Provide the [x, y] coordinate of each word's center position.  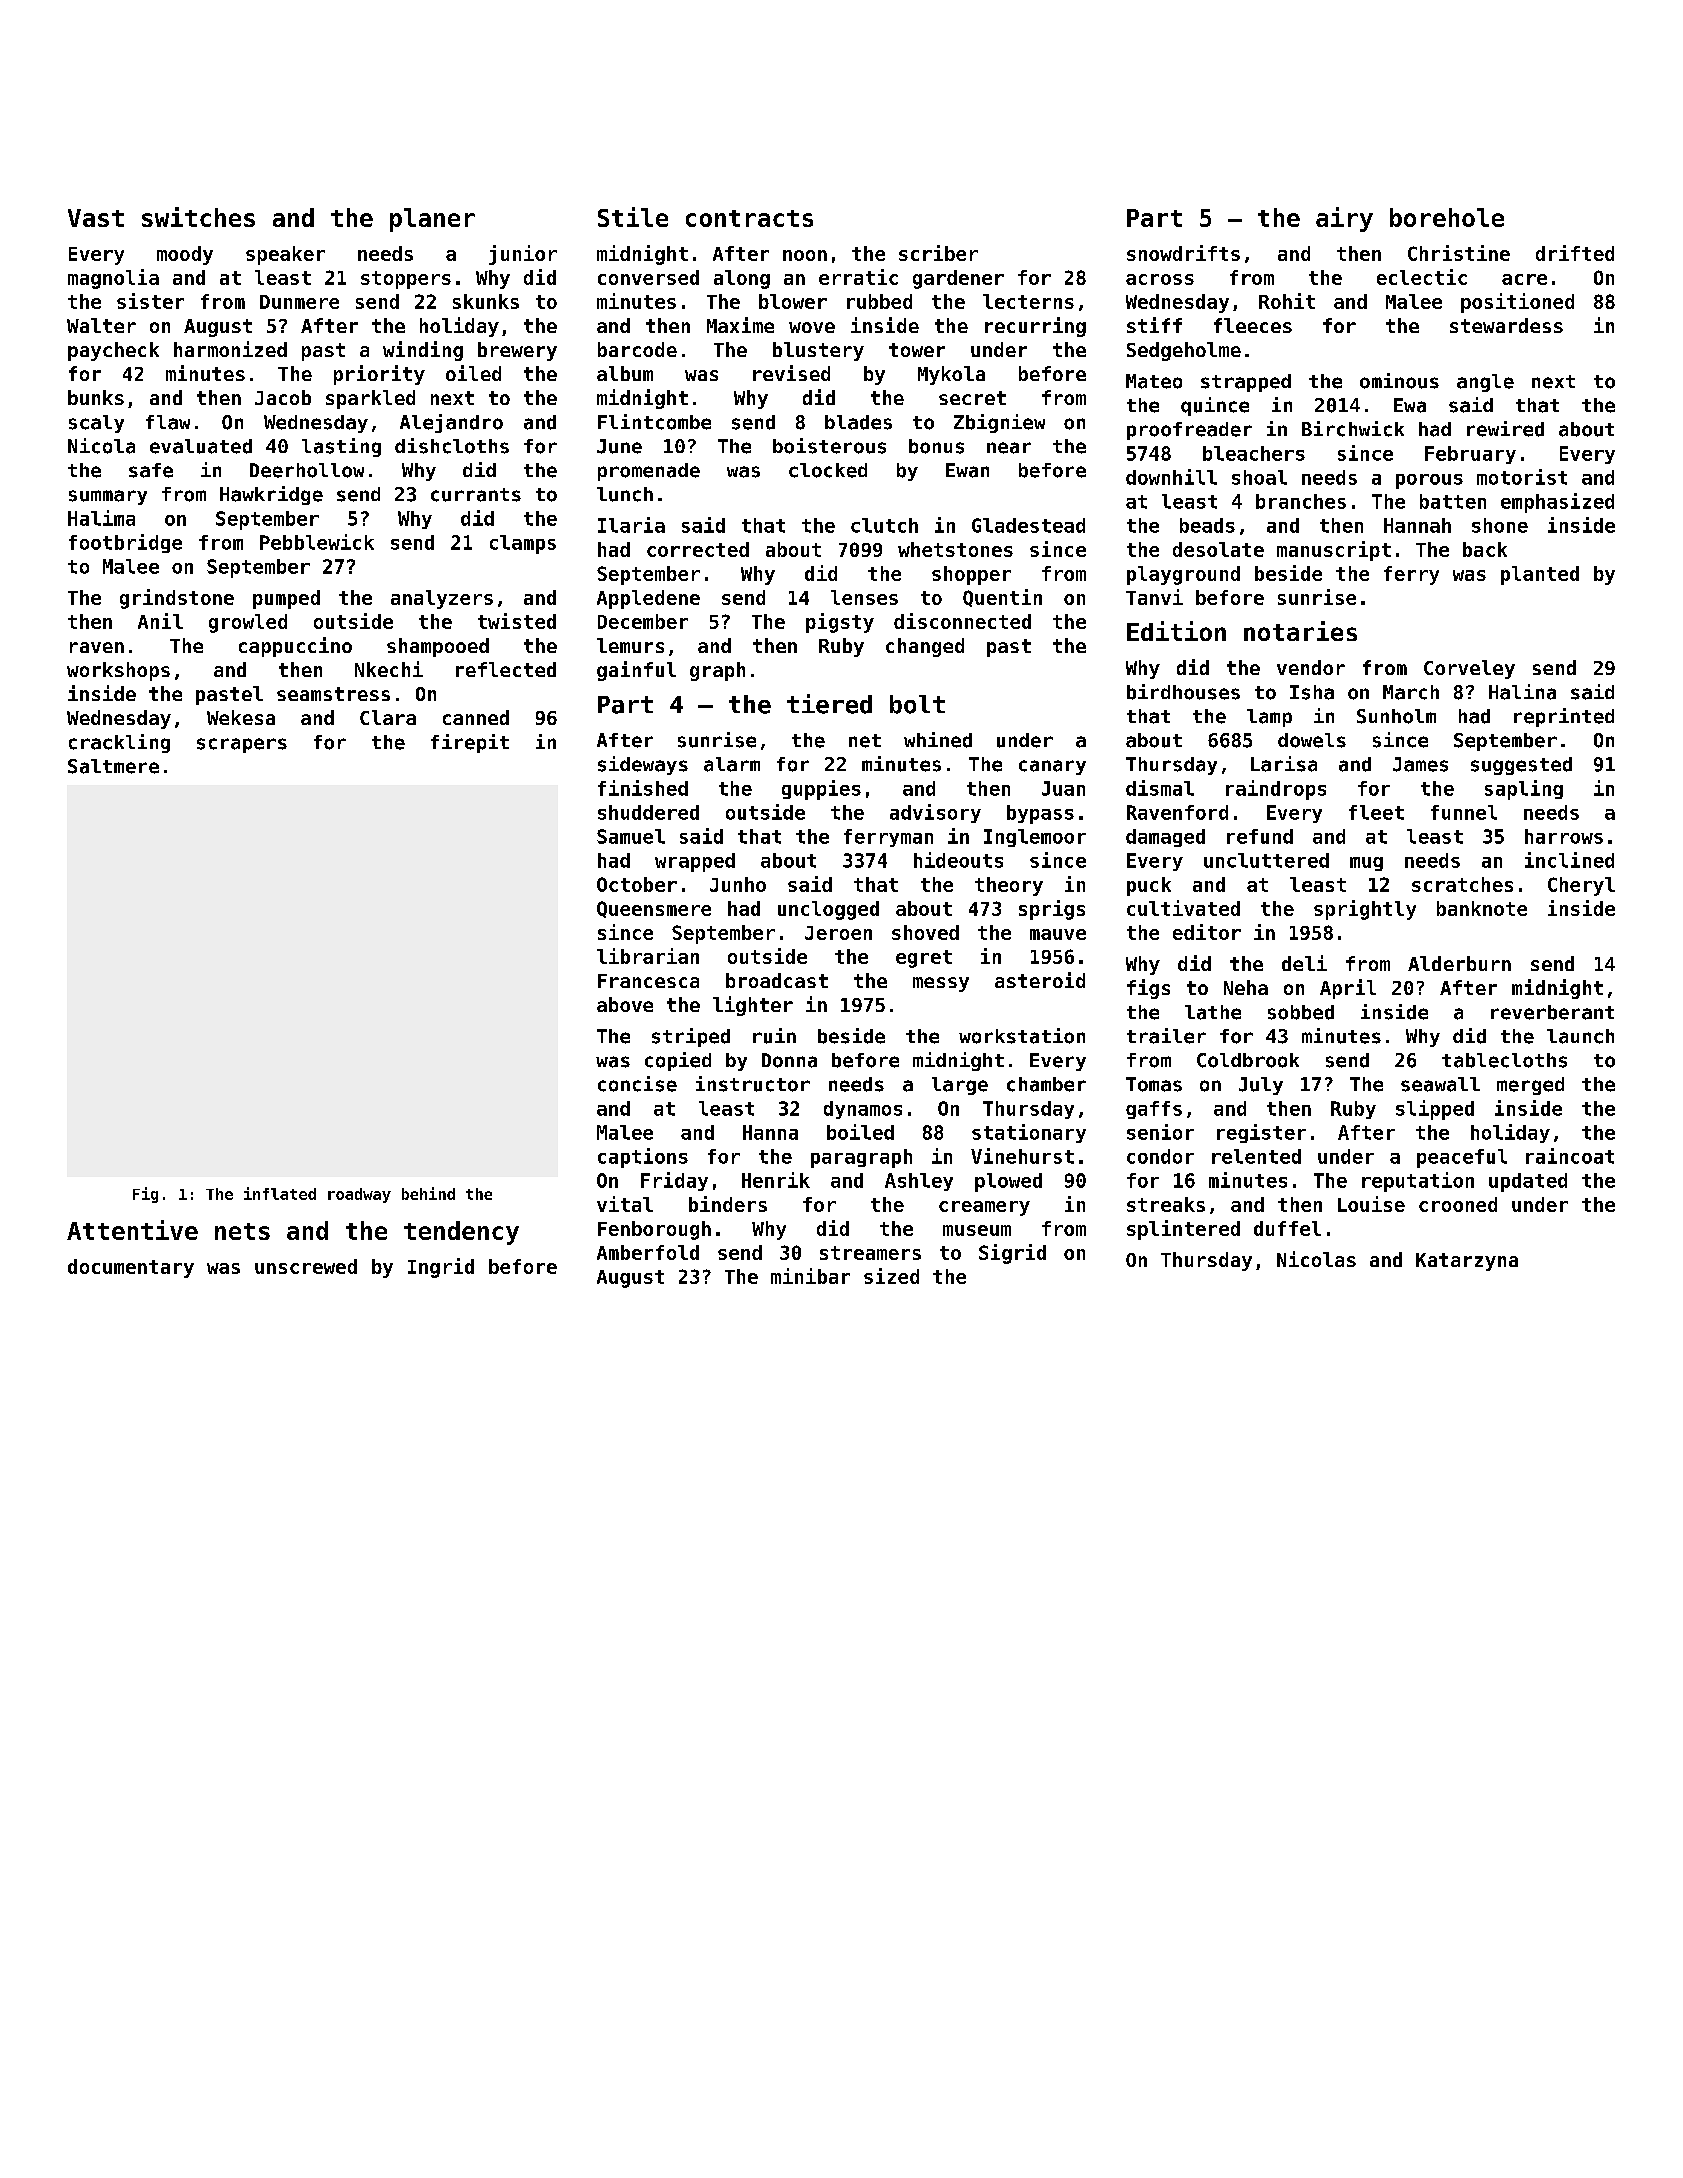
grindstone [177, 599]
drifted [1575, 253]
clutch [884, 525]
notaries [1300, 631]
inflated [280, 1193]
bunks [96, 397]
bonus [936, 446]
